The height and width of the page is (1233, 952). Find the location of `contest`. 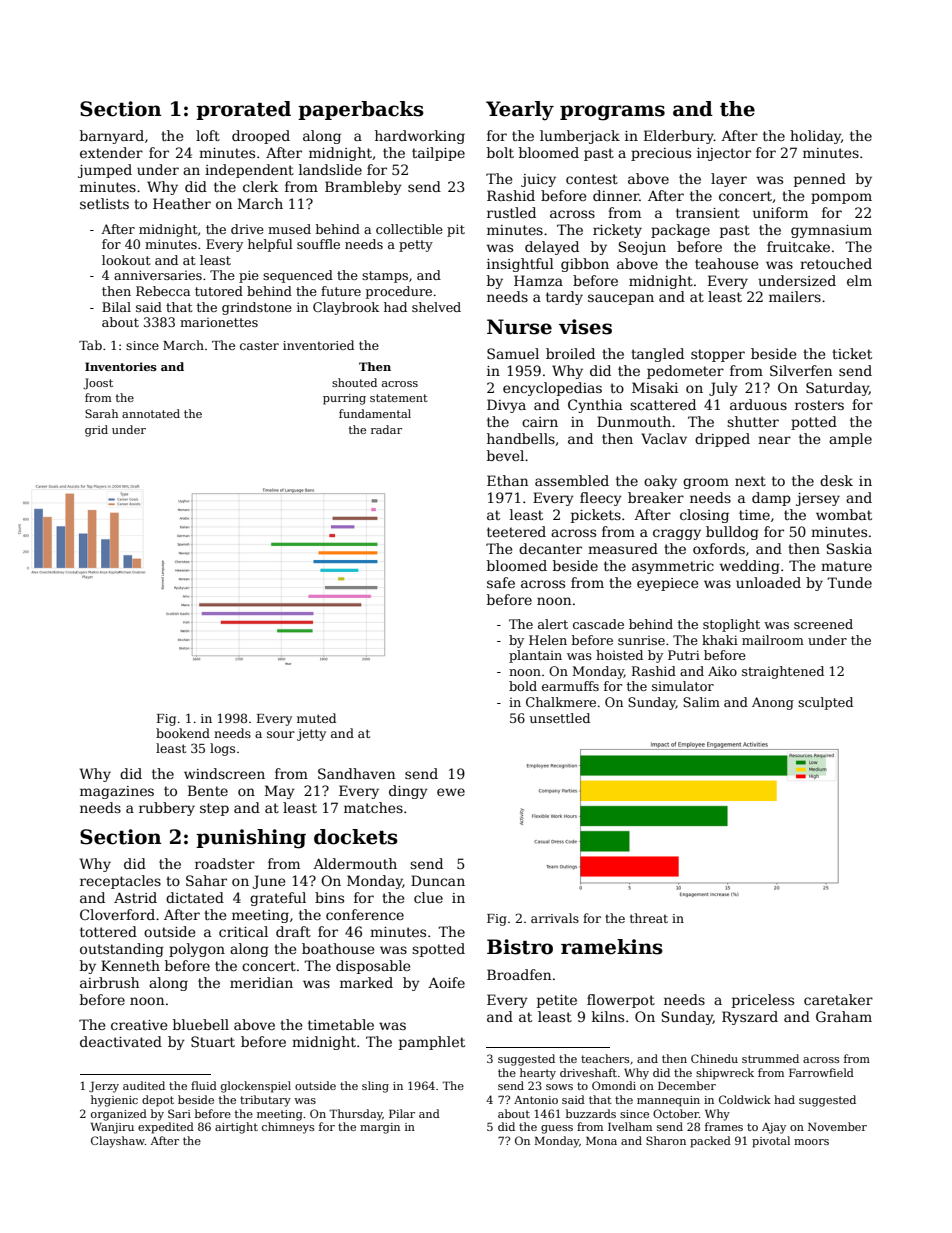

contest is located at coordinates (592, 179).
